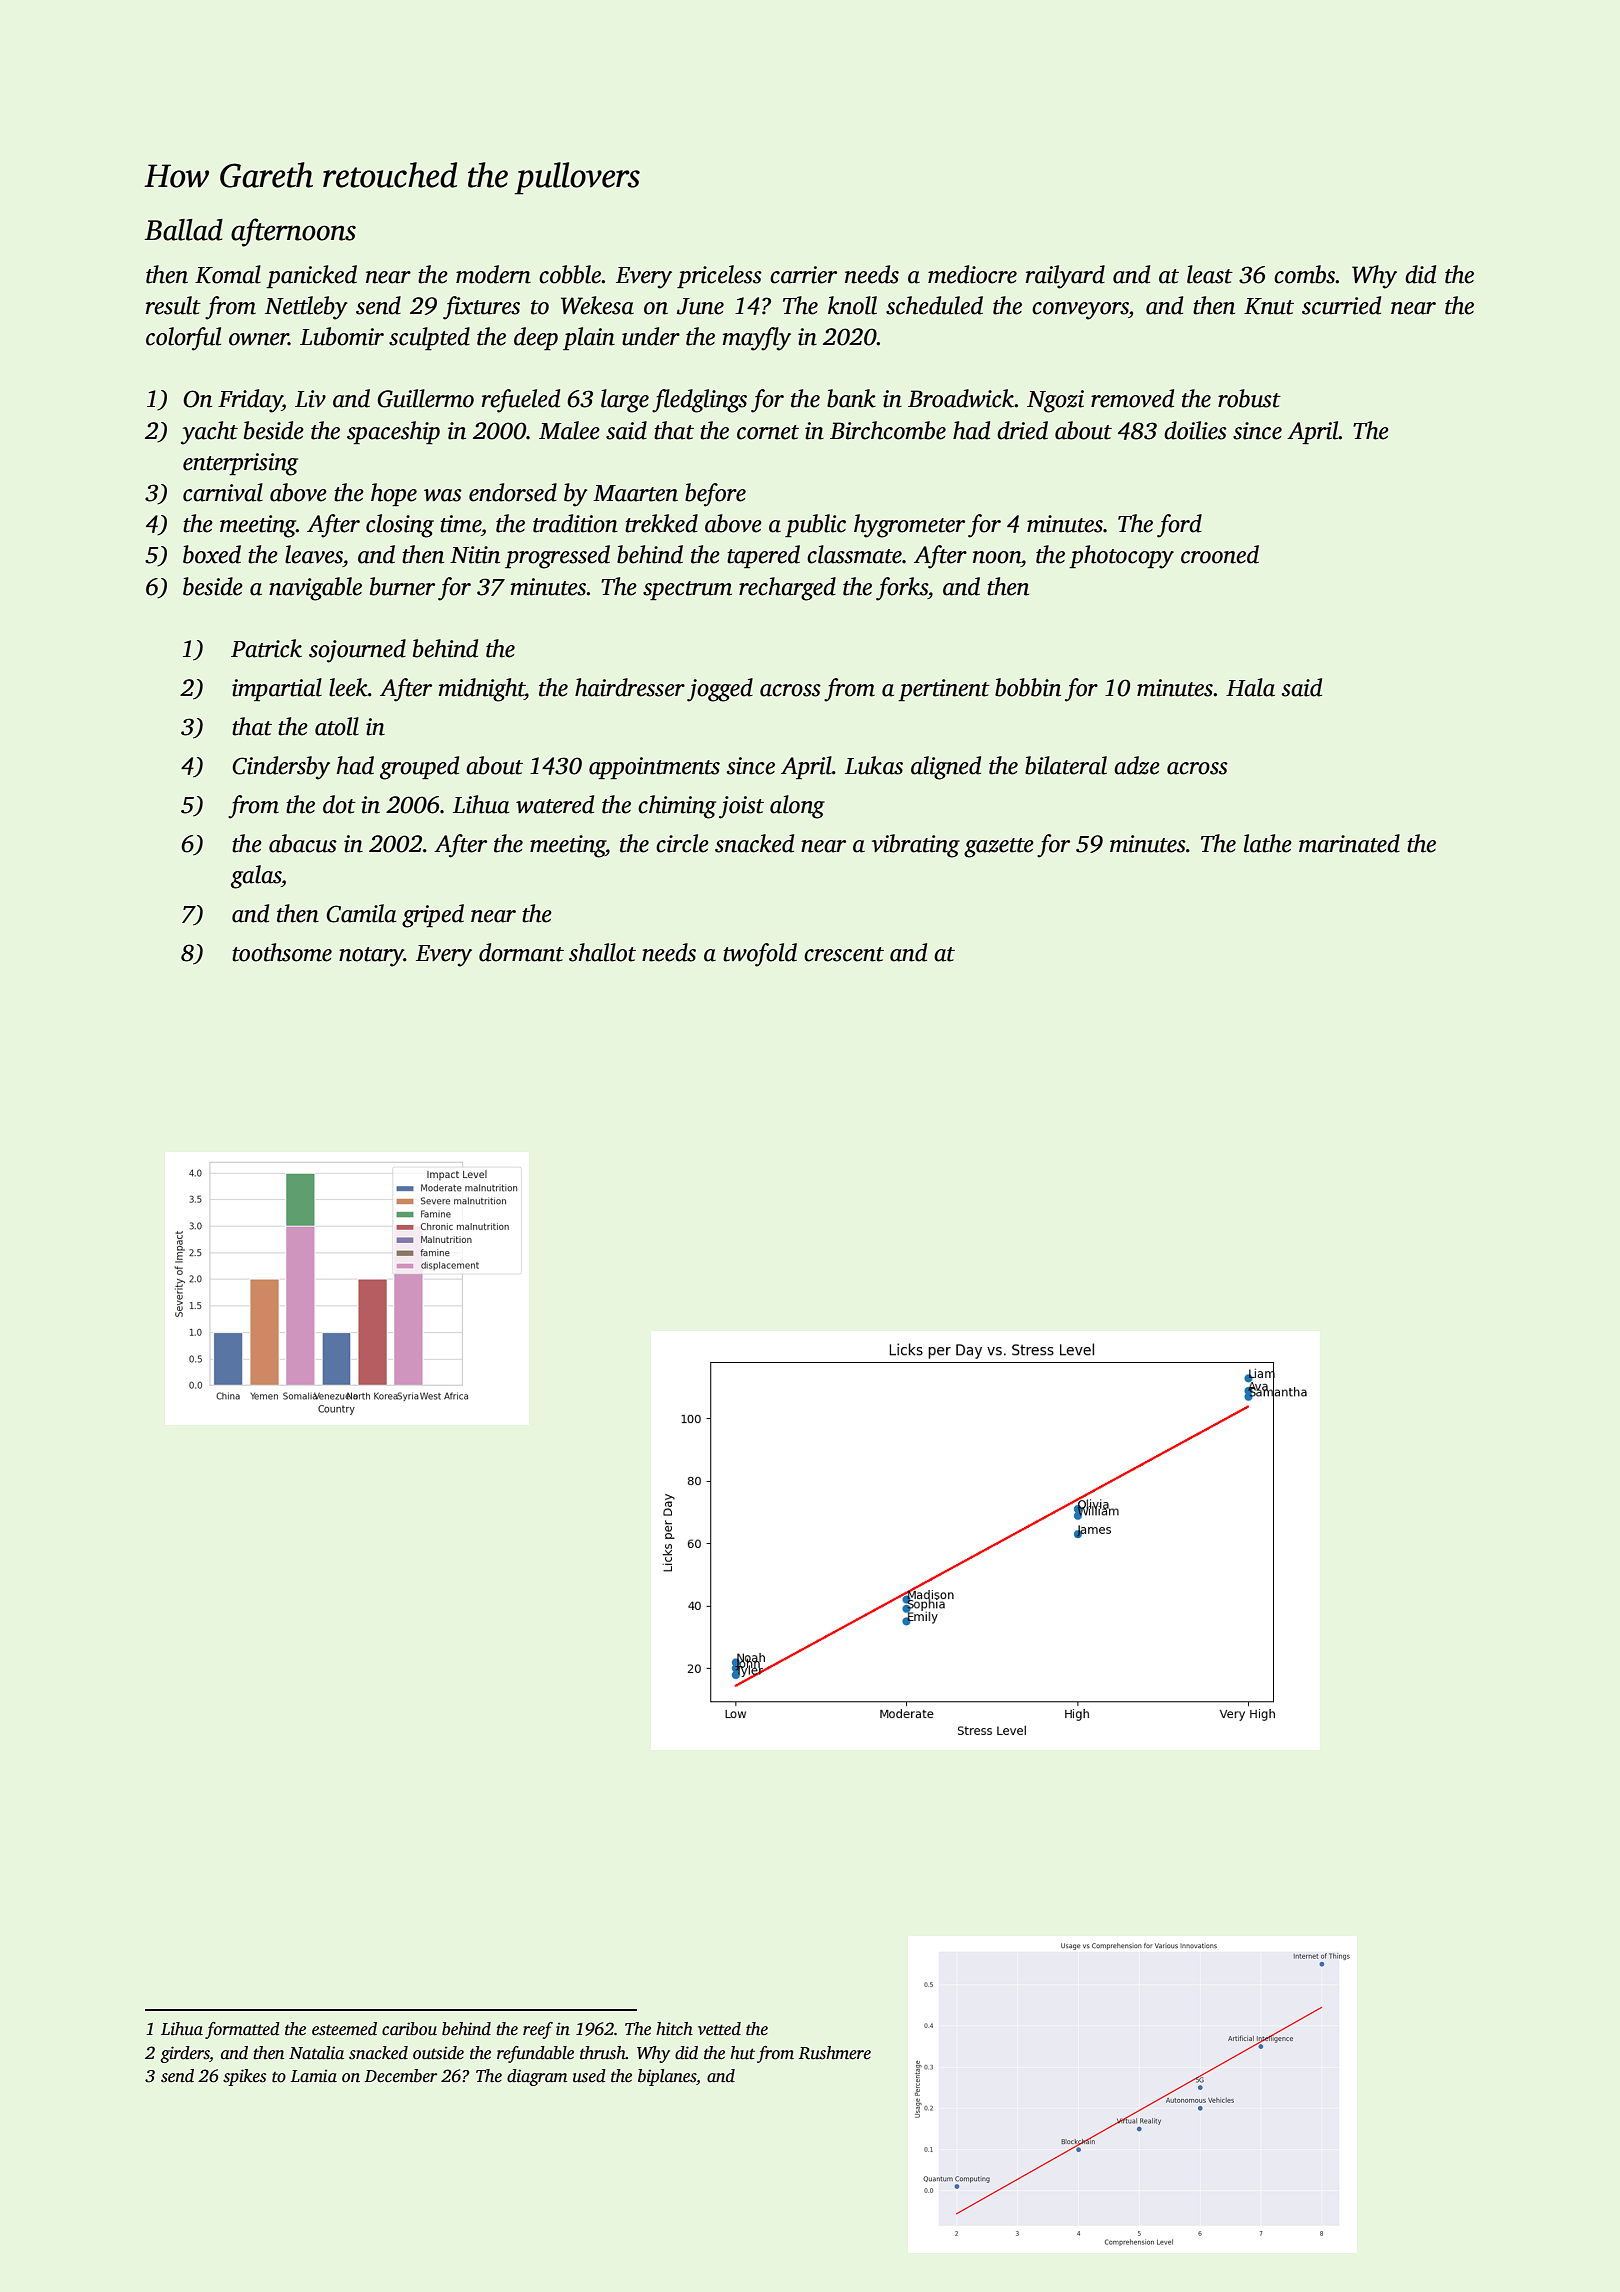  Describe the element at coordinates (344, 2029) in the screenshot. I see `esteemed` at that location.
